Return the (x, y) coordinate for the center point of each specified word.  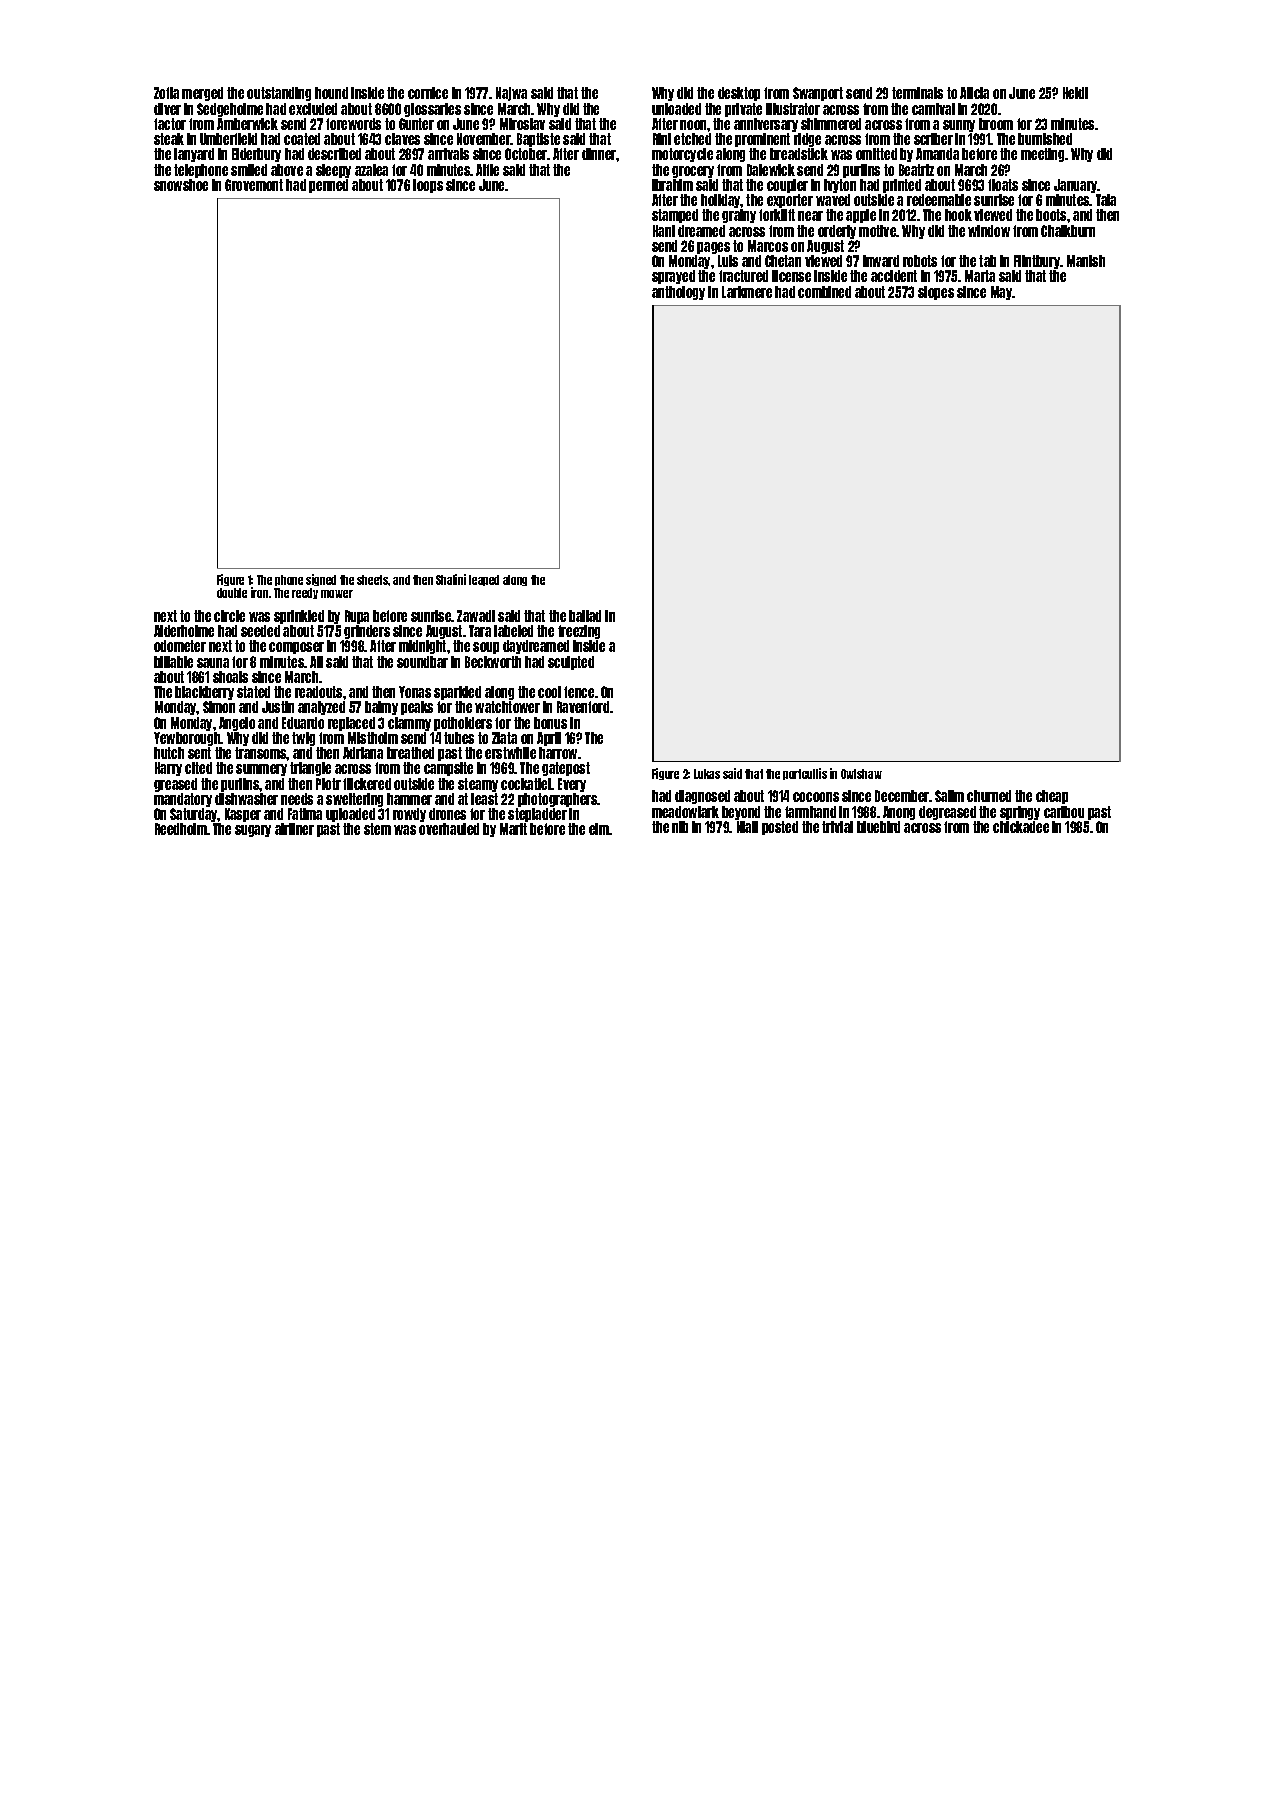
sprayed (673, 277)
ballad (585, 616)
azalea (371, 170)
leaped (484, 580)
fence (579, 692)
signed (321, 580)
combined (824, 292)
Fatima (305, 814)
